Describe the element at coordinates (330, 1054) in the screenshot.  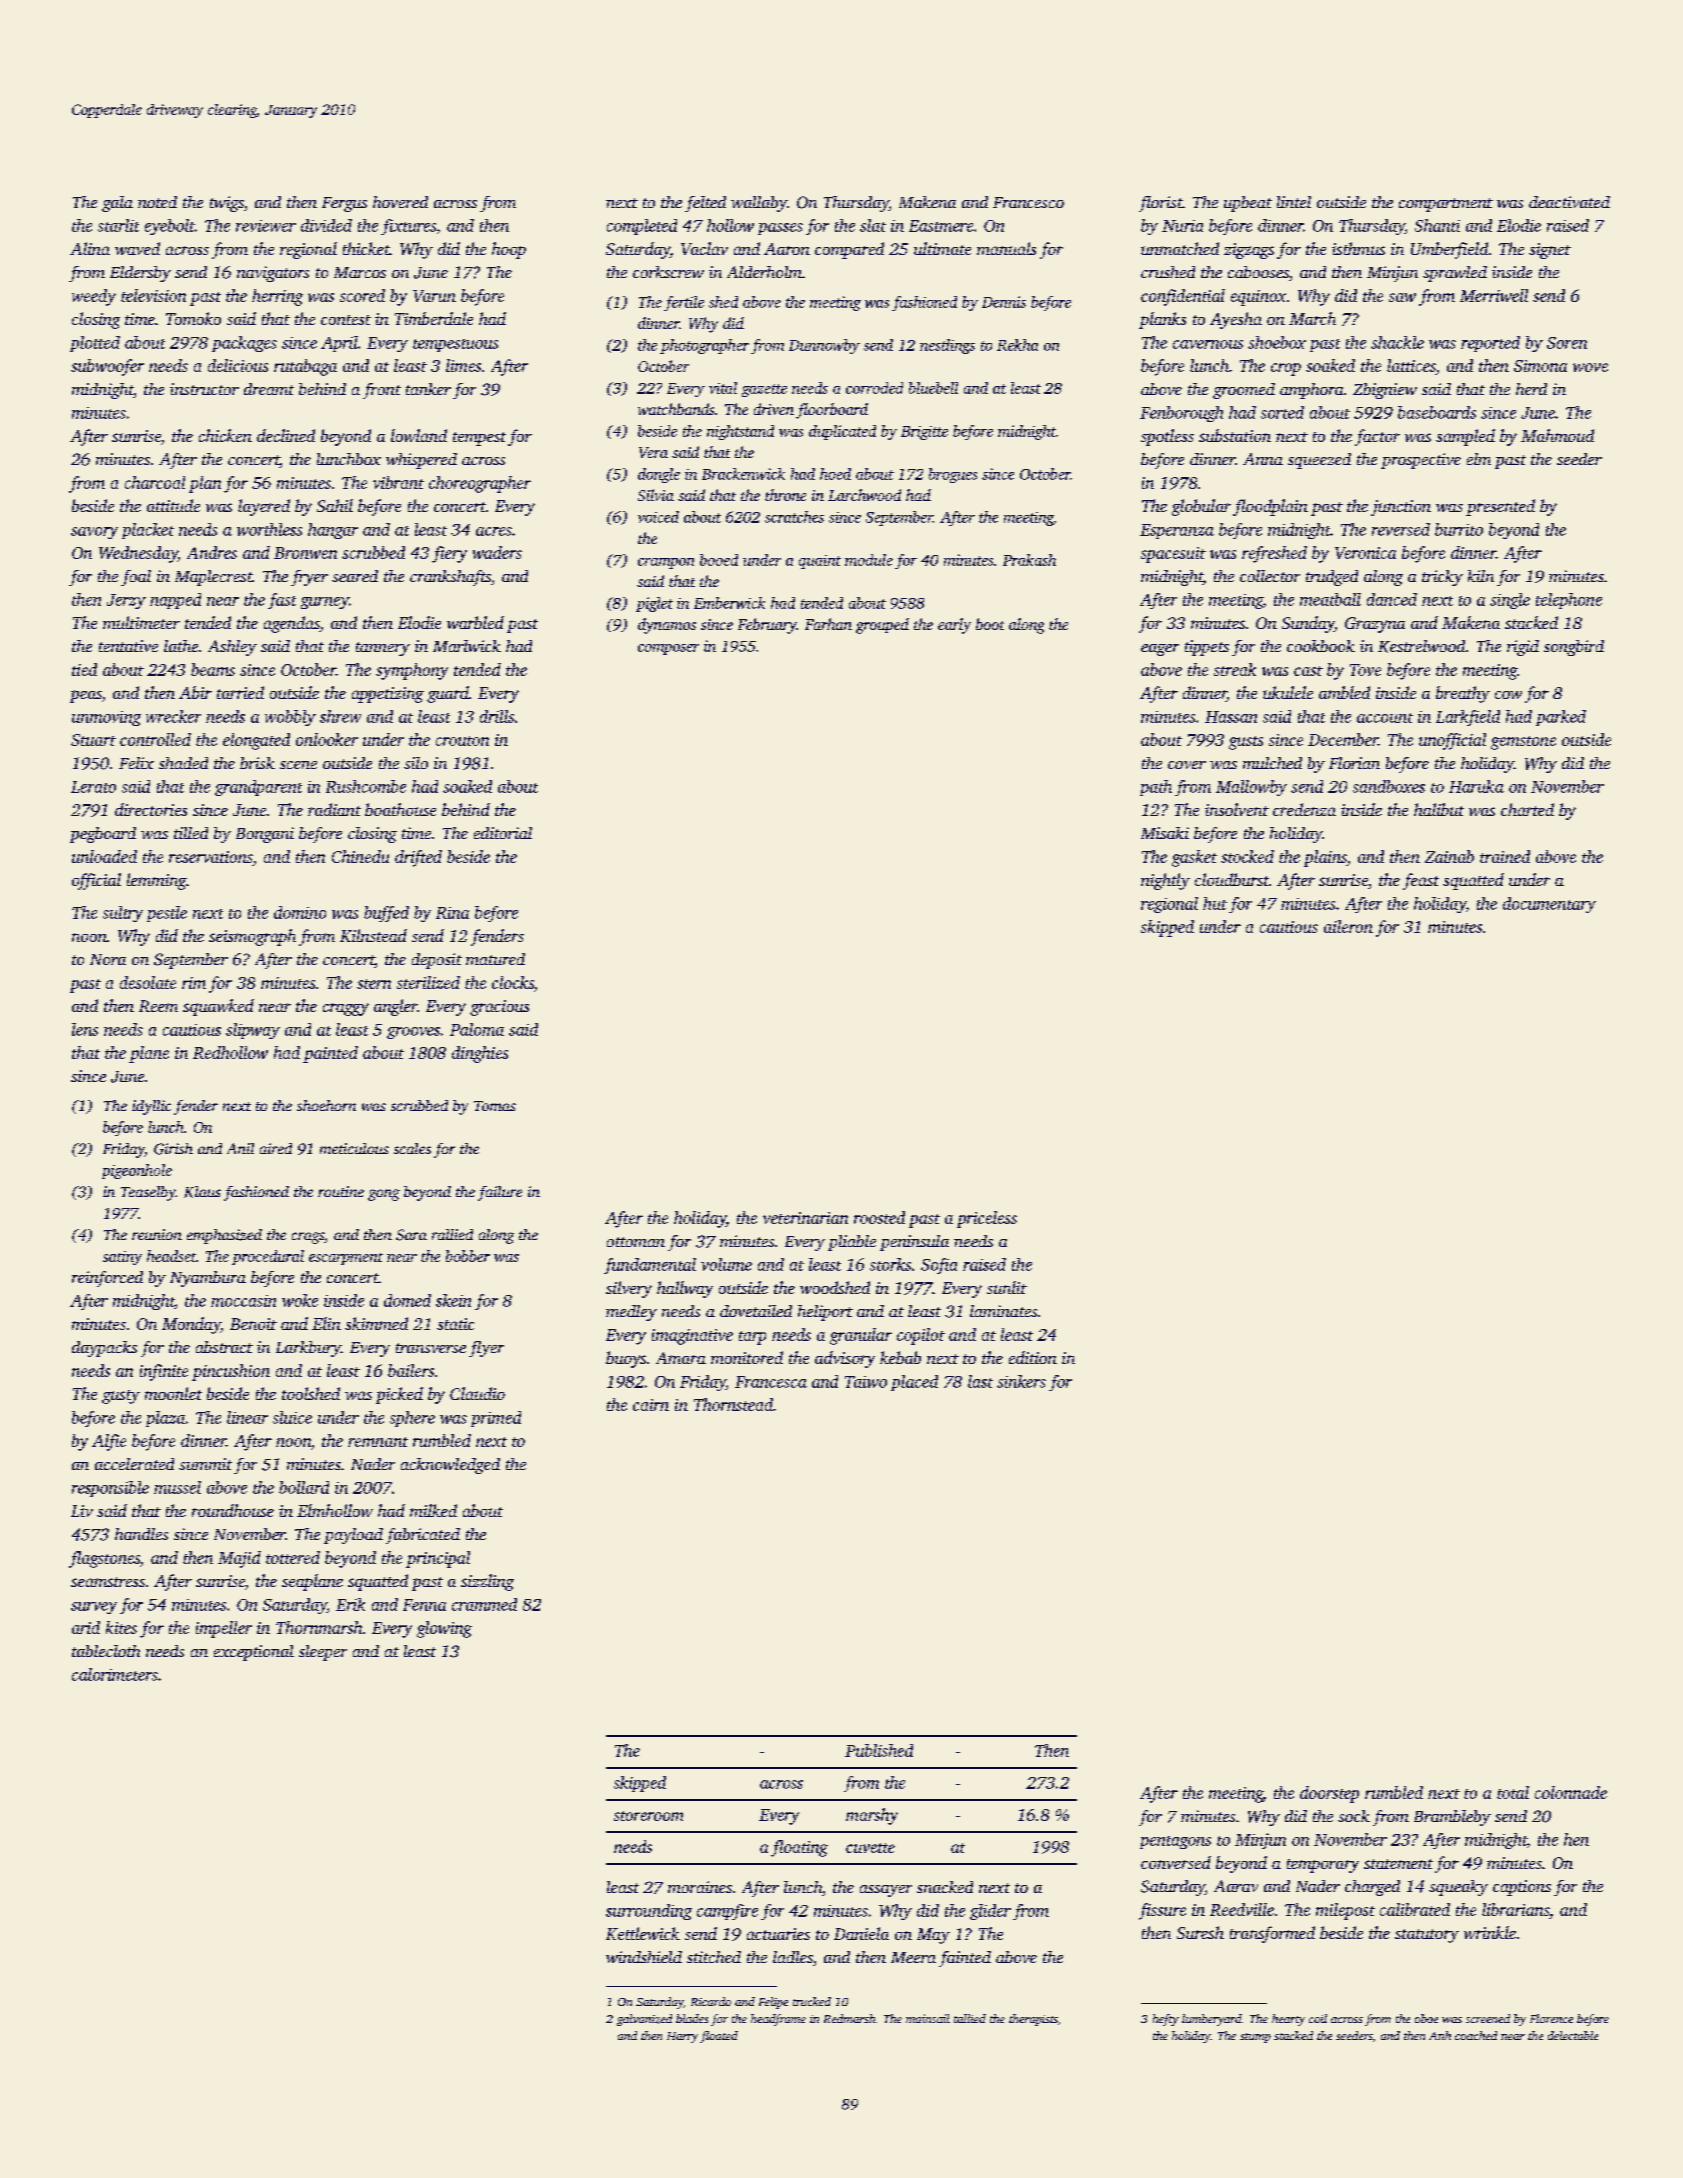
I see `painted` at that location.
